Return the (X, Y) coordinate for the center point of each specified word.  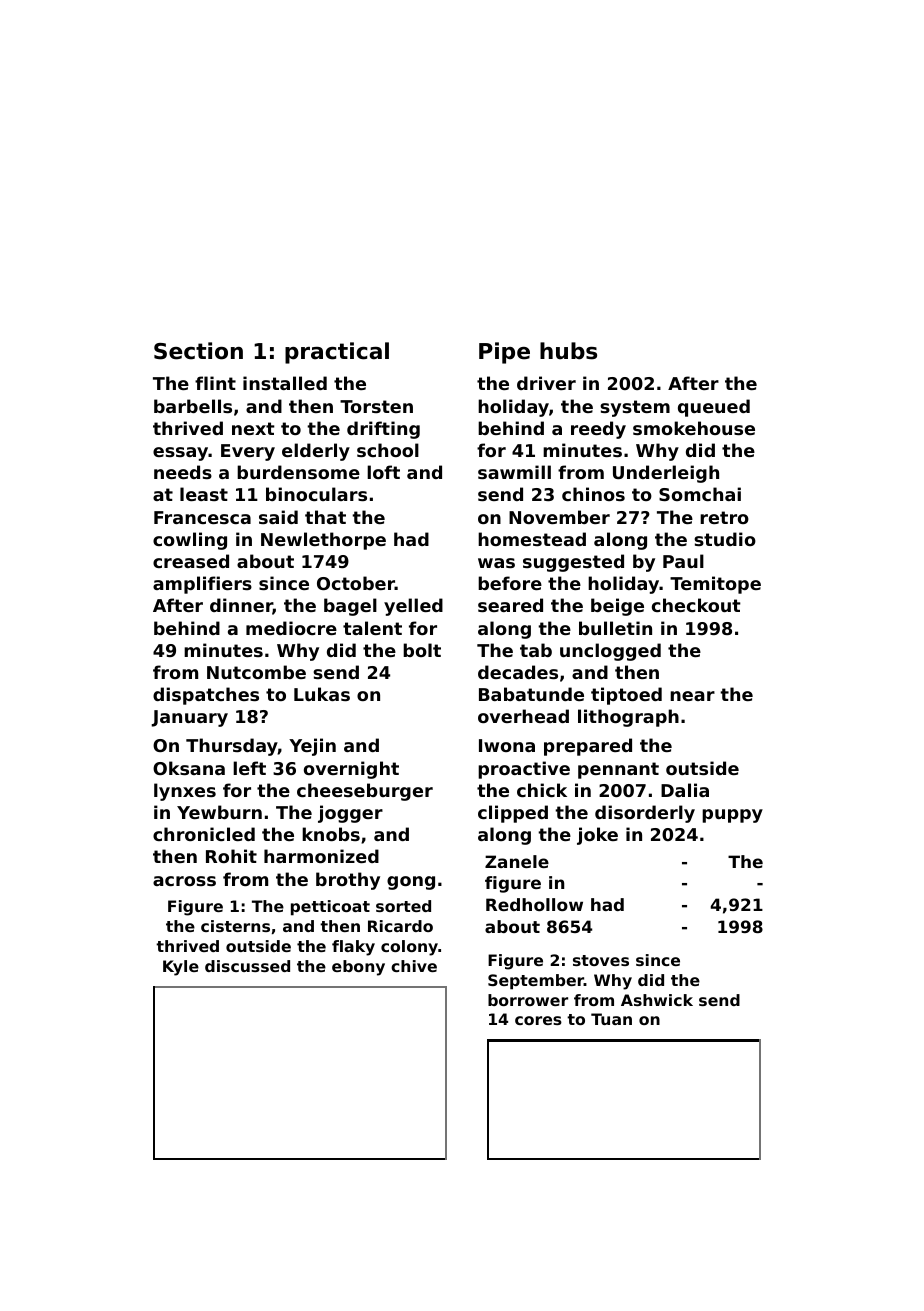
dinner (241, 606)
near (692, 696)
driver (546, 383)
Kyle (181, 968)
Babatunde (531, 694)
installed (285, 383)
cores (538, 1020)
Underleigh (666, 474)
